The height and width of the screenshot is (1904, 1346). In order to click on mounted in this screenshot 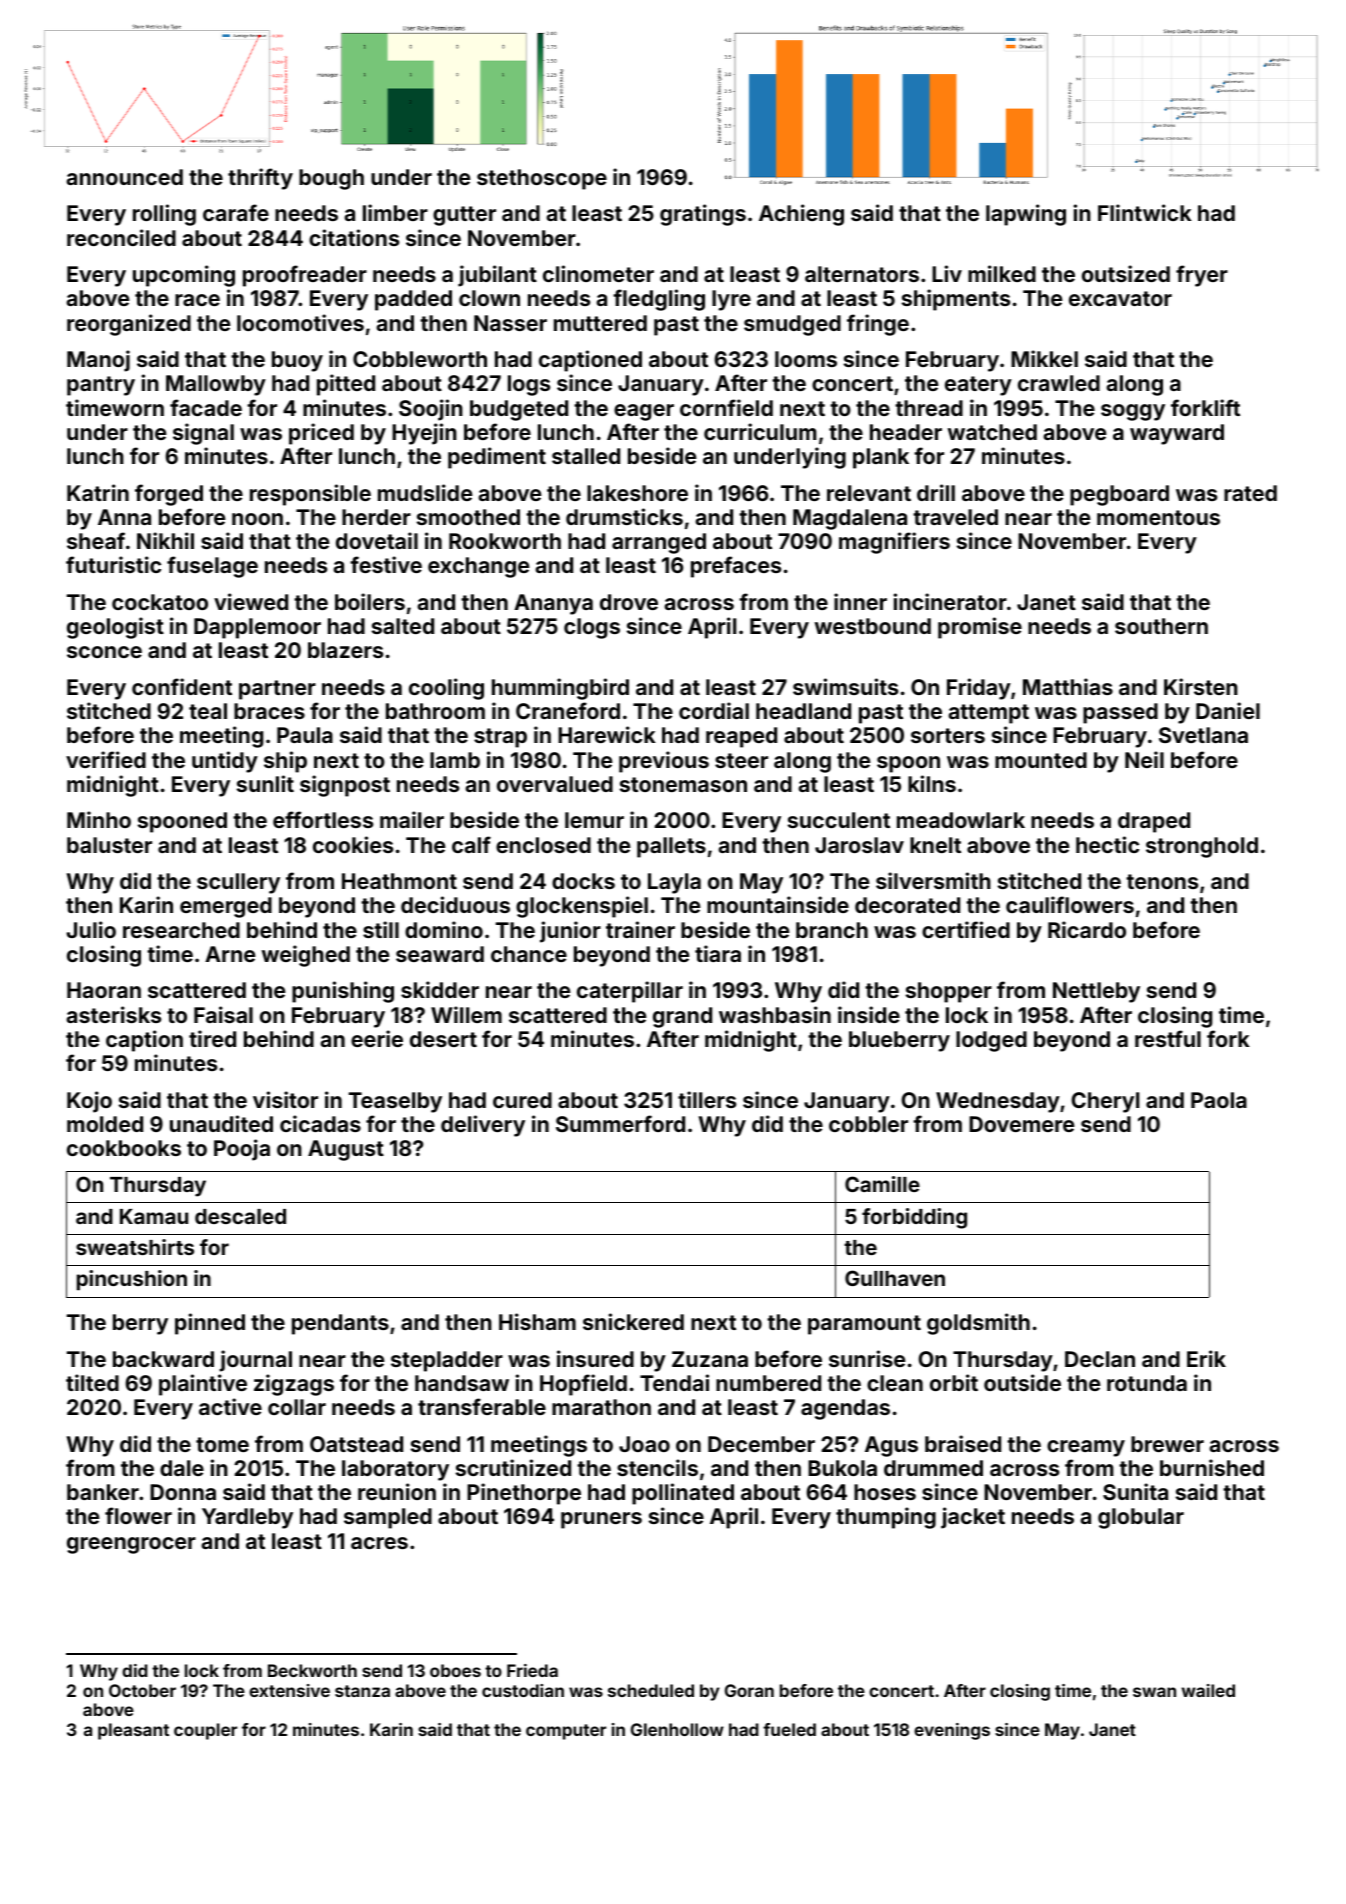, I will do `click(1041, 760)`.
